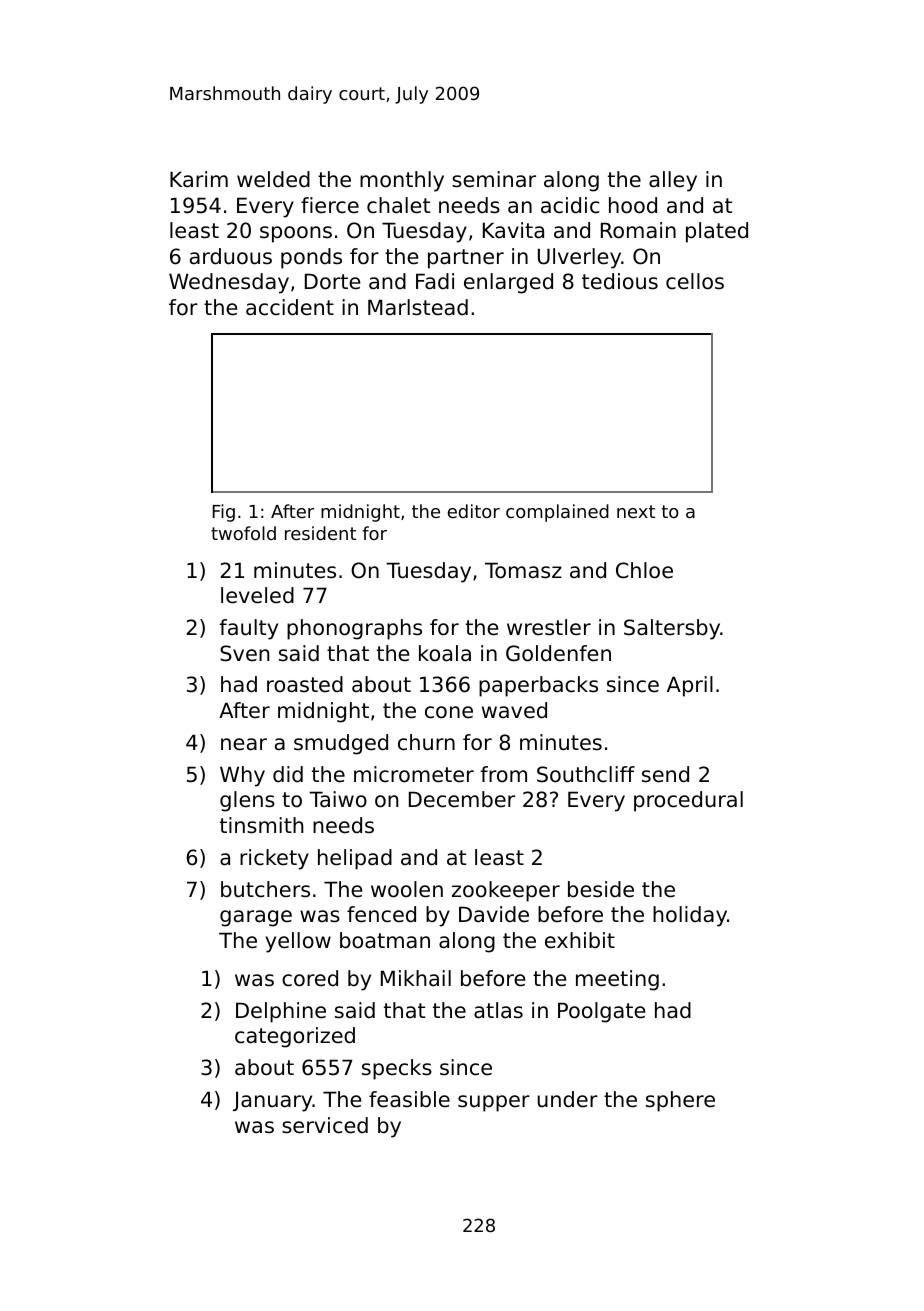  What do you see at coordinates (325, 1125) in the screenshot?
I see `serviced` at bounding box center [325, 1125].
